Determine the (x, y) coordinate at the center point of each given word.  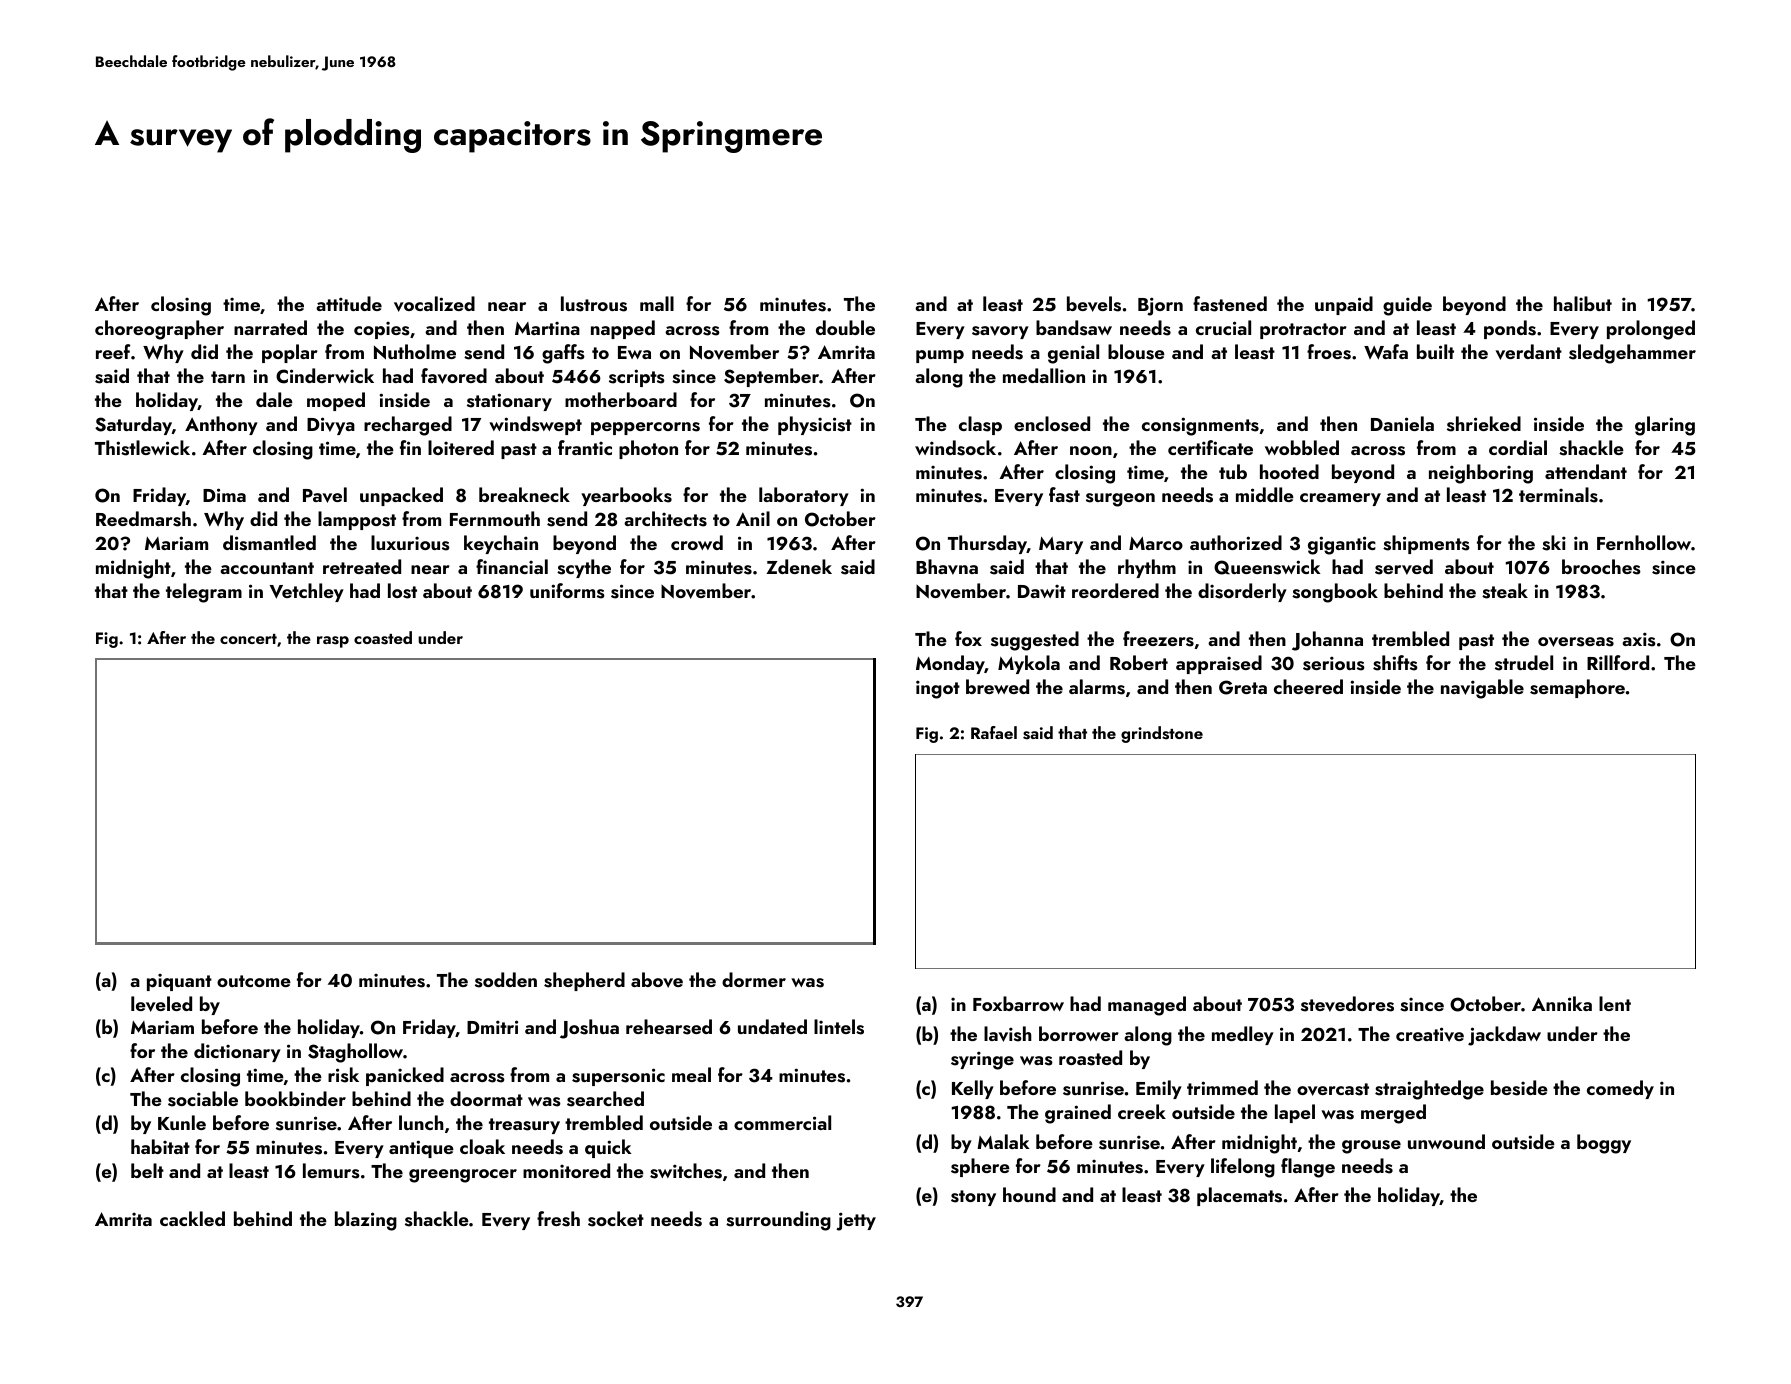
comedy (1620, 1089)
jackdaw (1504, 1036)
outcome (254, 981)
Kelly (973, 1089)
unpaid (1344, 305)
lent (1615, 1003)
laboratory (804, 496)
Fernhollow (1644, 542)
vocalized (434, 304)
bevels (1094, 304)
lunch (421, 1122)
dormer (754, 979)
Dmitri (492, 1027)
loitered (461, 447)
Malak (1003, 1141)
